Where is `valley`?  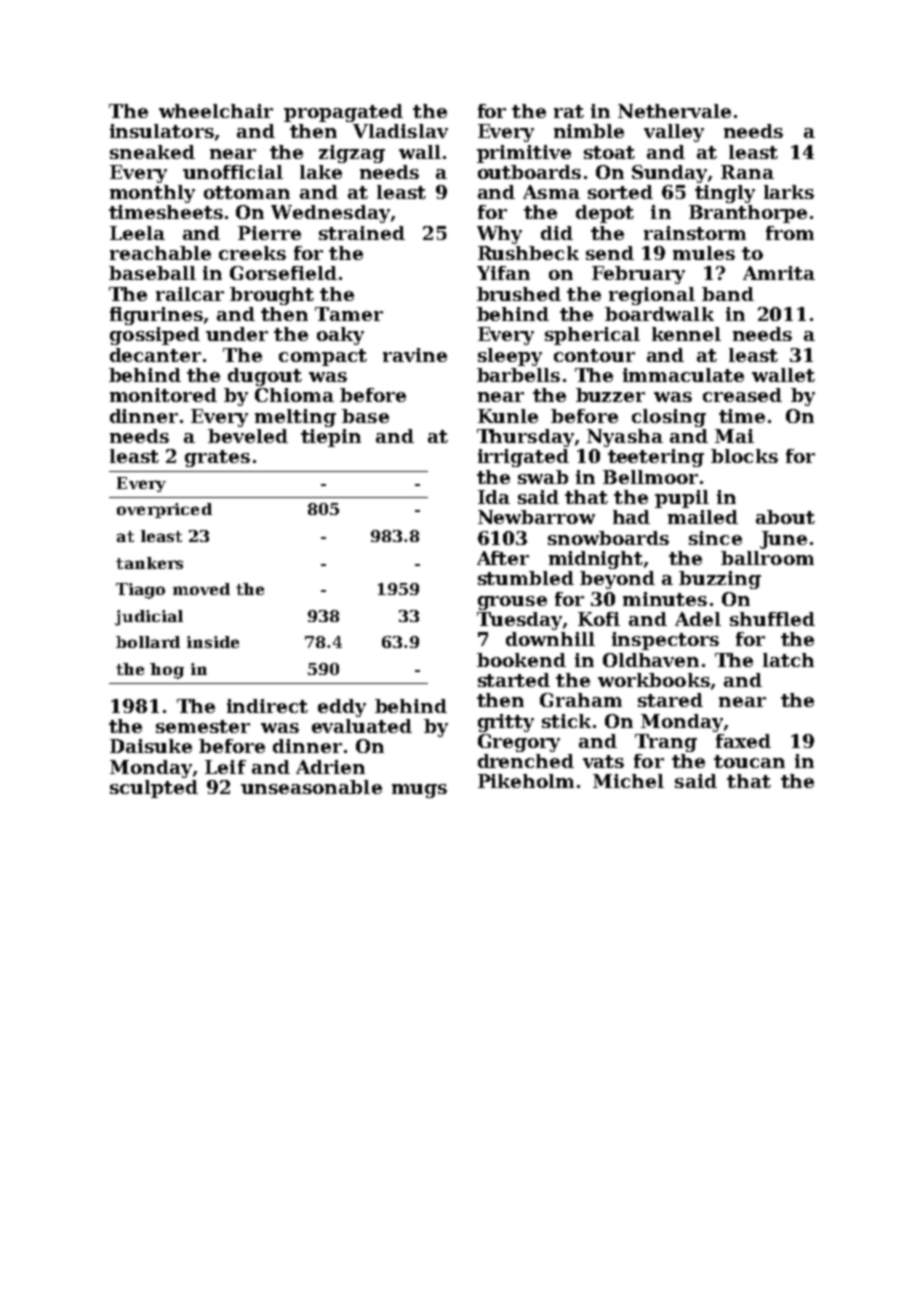
valley is located at coordinates (674, 133).
